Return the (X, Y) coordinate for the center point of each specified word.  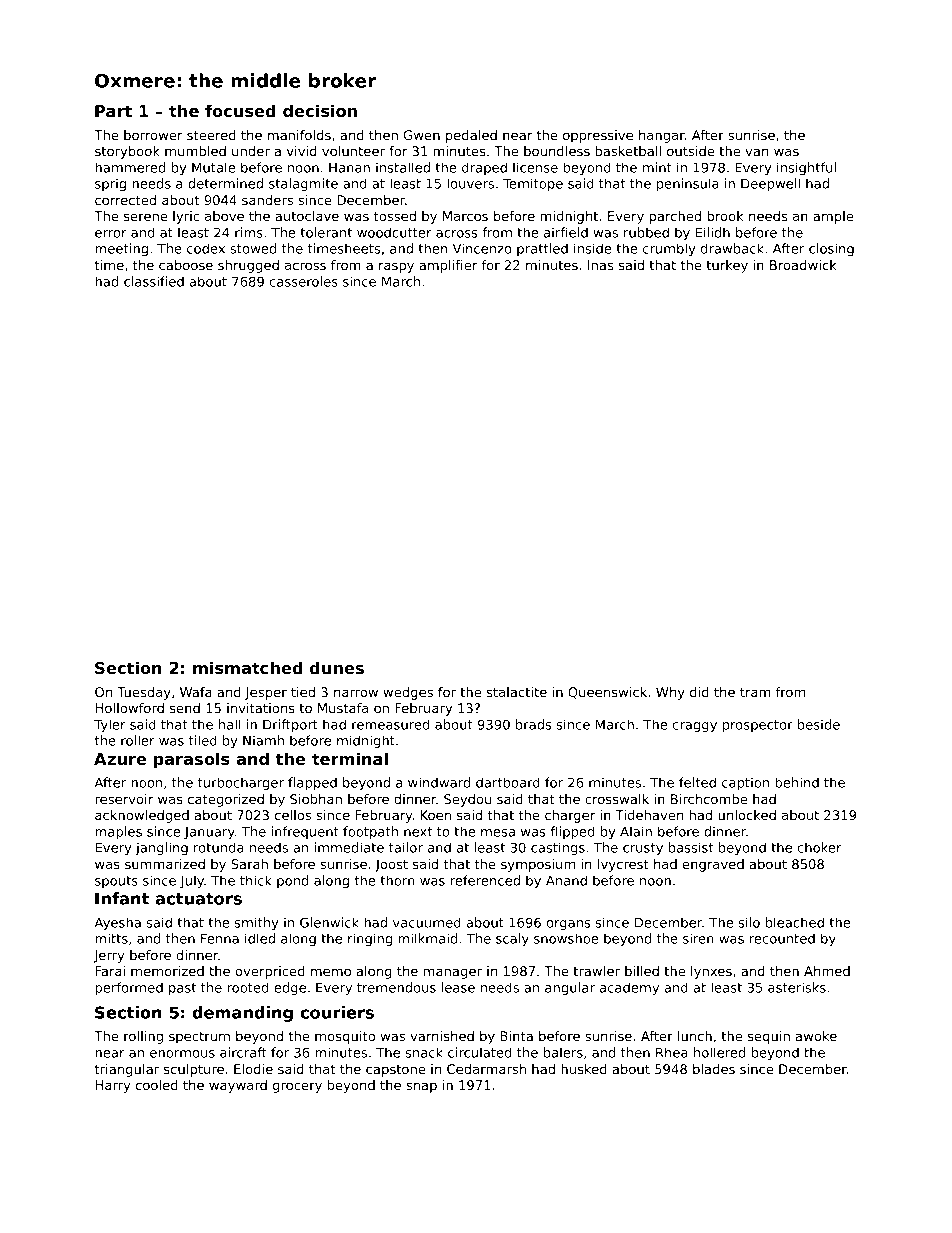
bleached (795, 922)
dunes (336, 667)
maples (118, 832)
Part (113, 111)
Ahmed (827, 971)
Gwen (422, 135)
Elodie (253, 1069)
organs (569, 925)
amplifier (448, 266)
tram (755, 692)
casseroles (304, 281)
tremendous (396, 987)
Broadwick (803, 265)
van (756, 152)
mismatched (248, 667)
